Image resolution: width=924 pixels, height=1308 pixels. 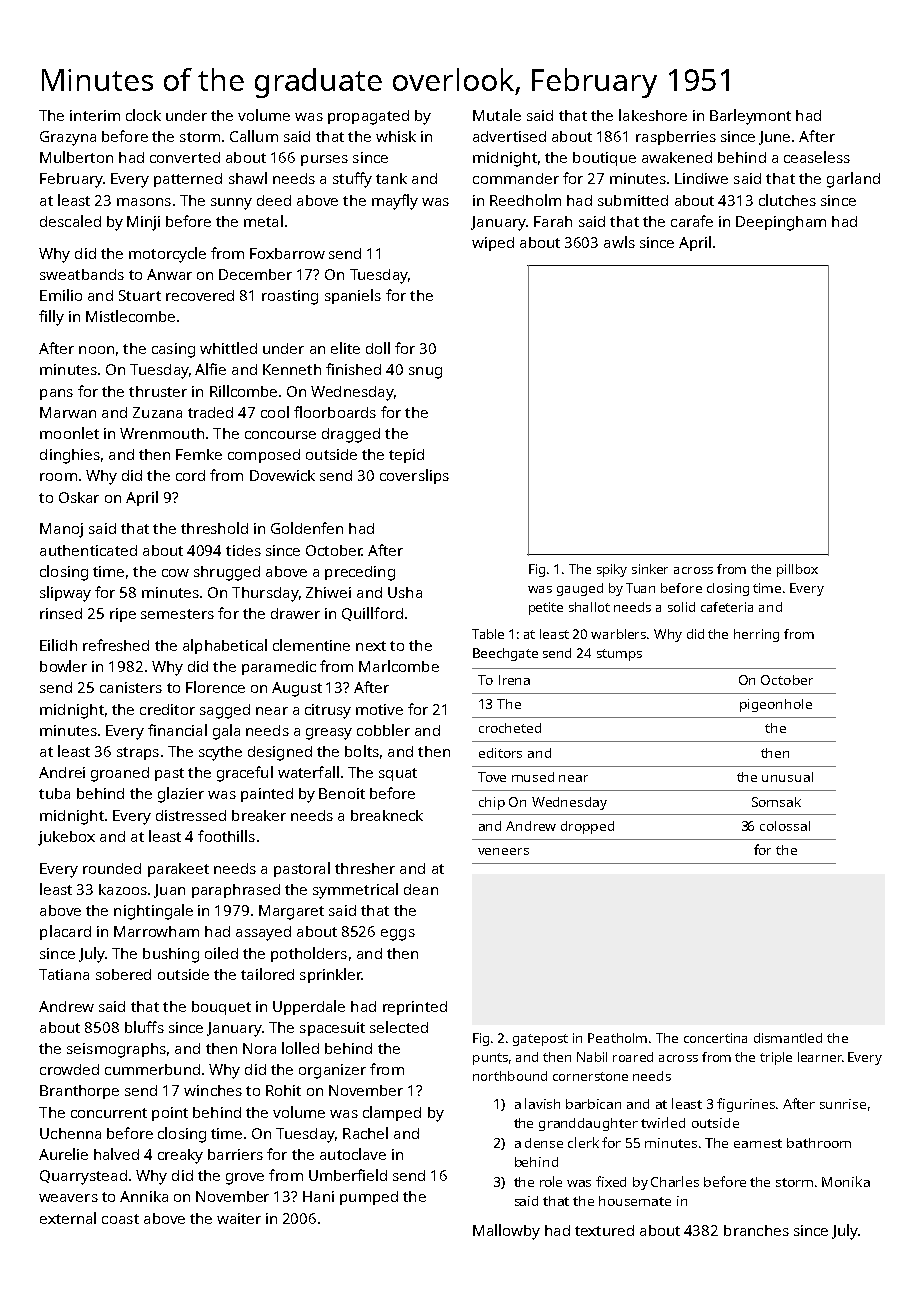 I want to click on Upperdale, so click(x=309, y=1007).
